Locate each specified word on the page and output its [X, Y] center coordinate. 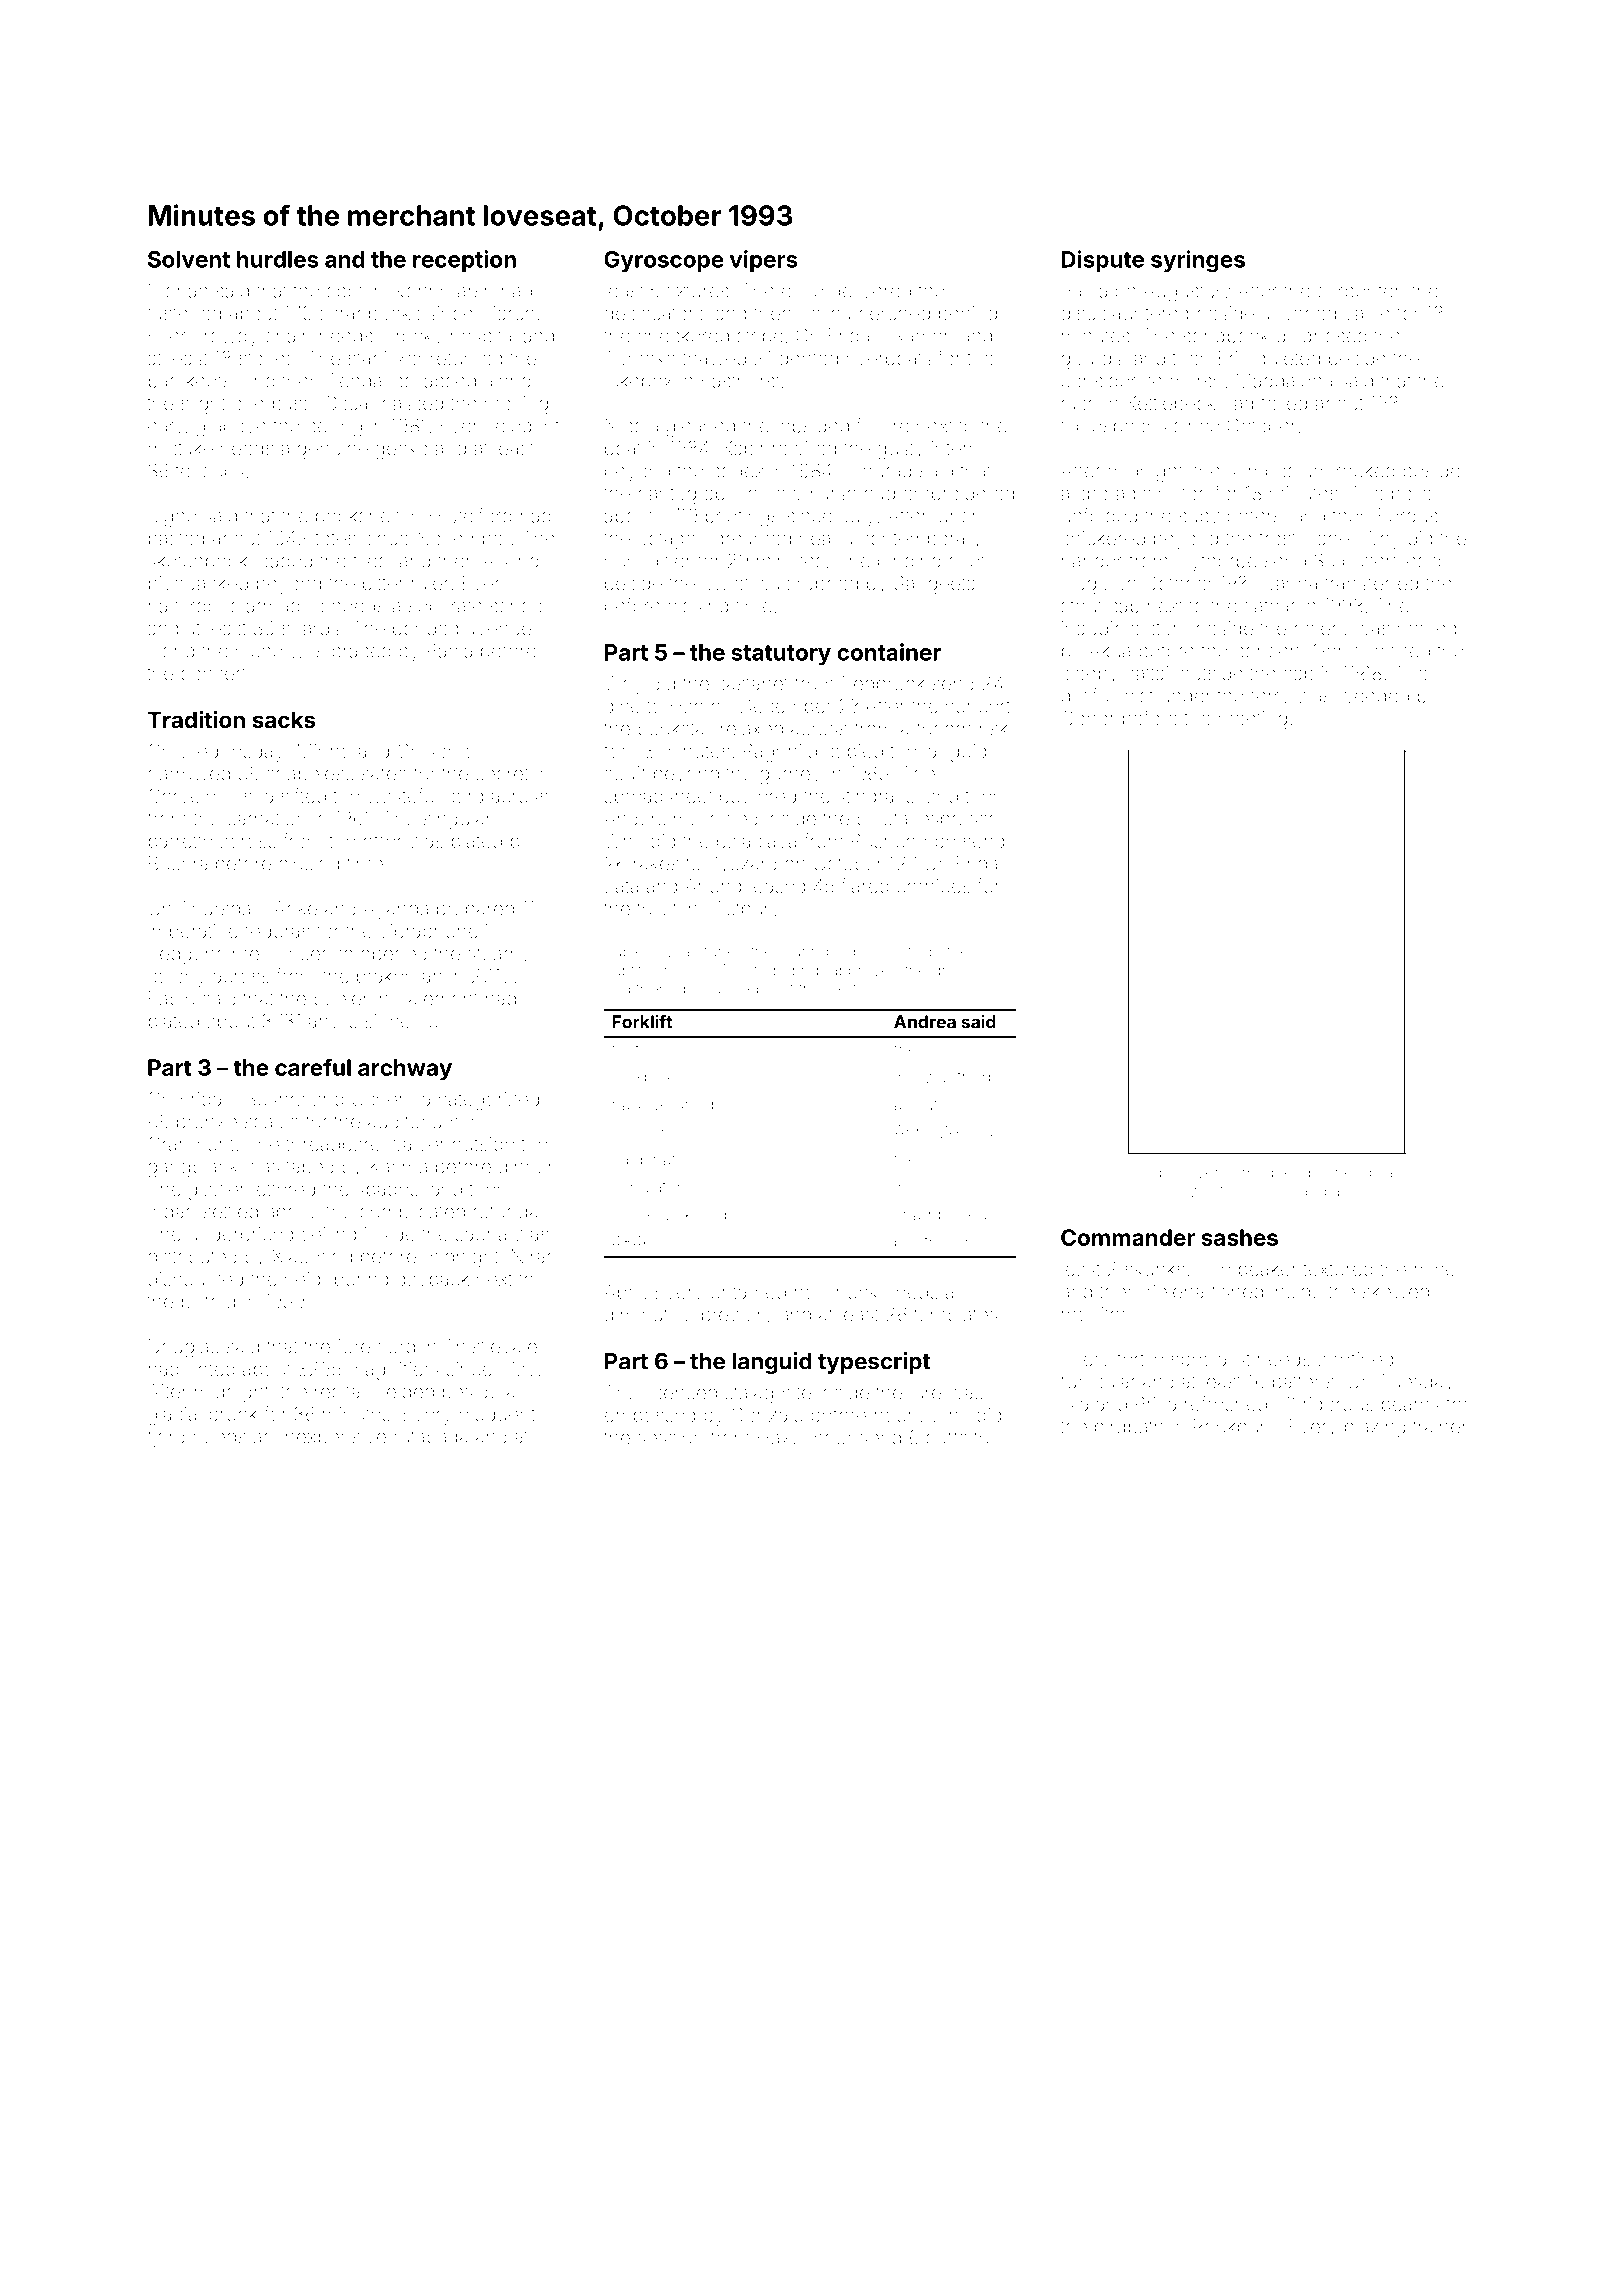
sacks [284, 719]
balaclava [756, 841]
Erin [1234, 358]
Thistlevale [491, 1346]
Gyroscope [664, 261]
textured [1338, 1269]
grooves [962, 973]
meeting [1253, 720]
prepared [475, 910]
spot [345, 293]
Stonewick [652, 1214]
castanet [752, 684]
